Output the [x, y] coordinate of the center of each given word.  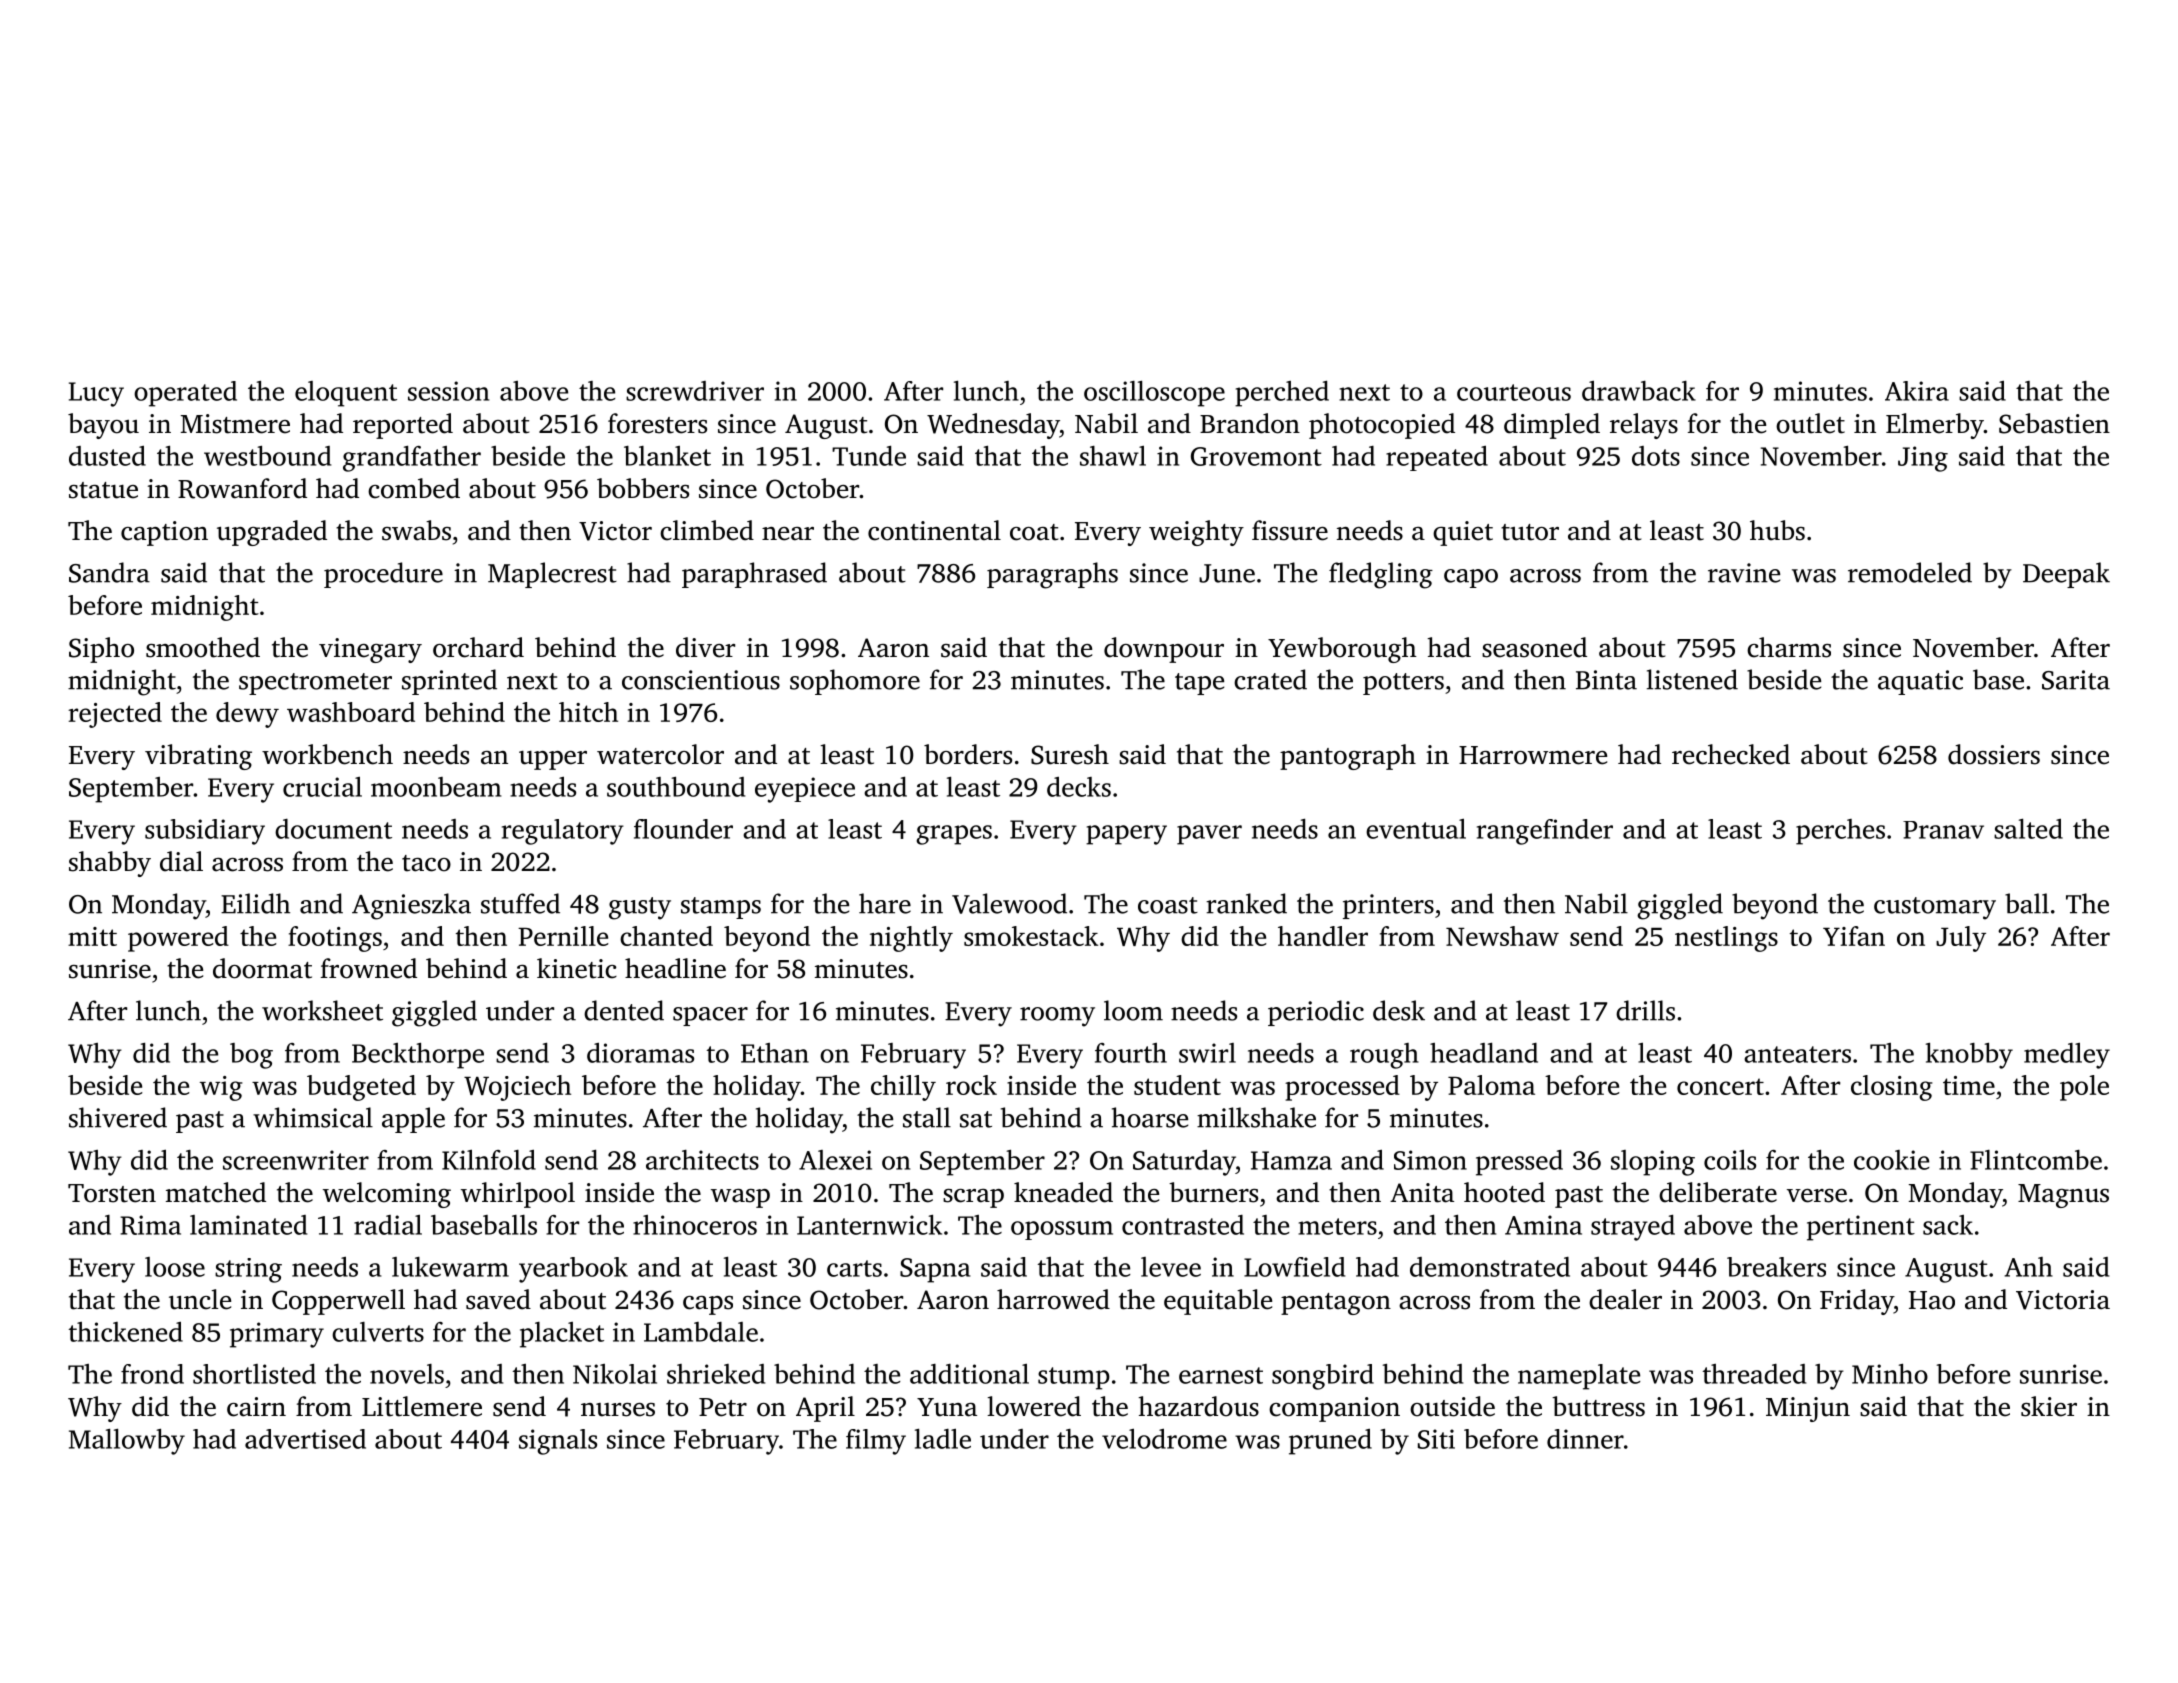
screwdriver [695, 391]
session [448, 391]
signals [558, 1442]
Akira [1917, 391]
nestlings [1726, 939]
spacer [710, 1016]
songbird [1323, 1377]
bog [251, 1056]
